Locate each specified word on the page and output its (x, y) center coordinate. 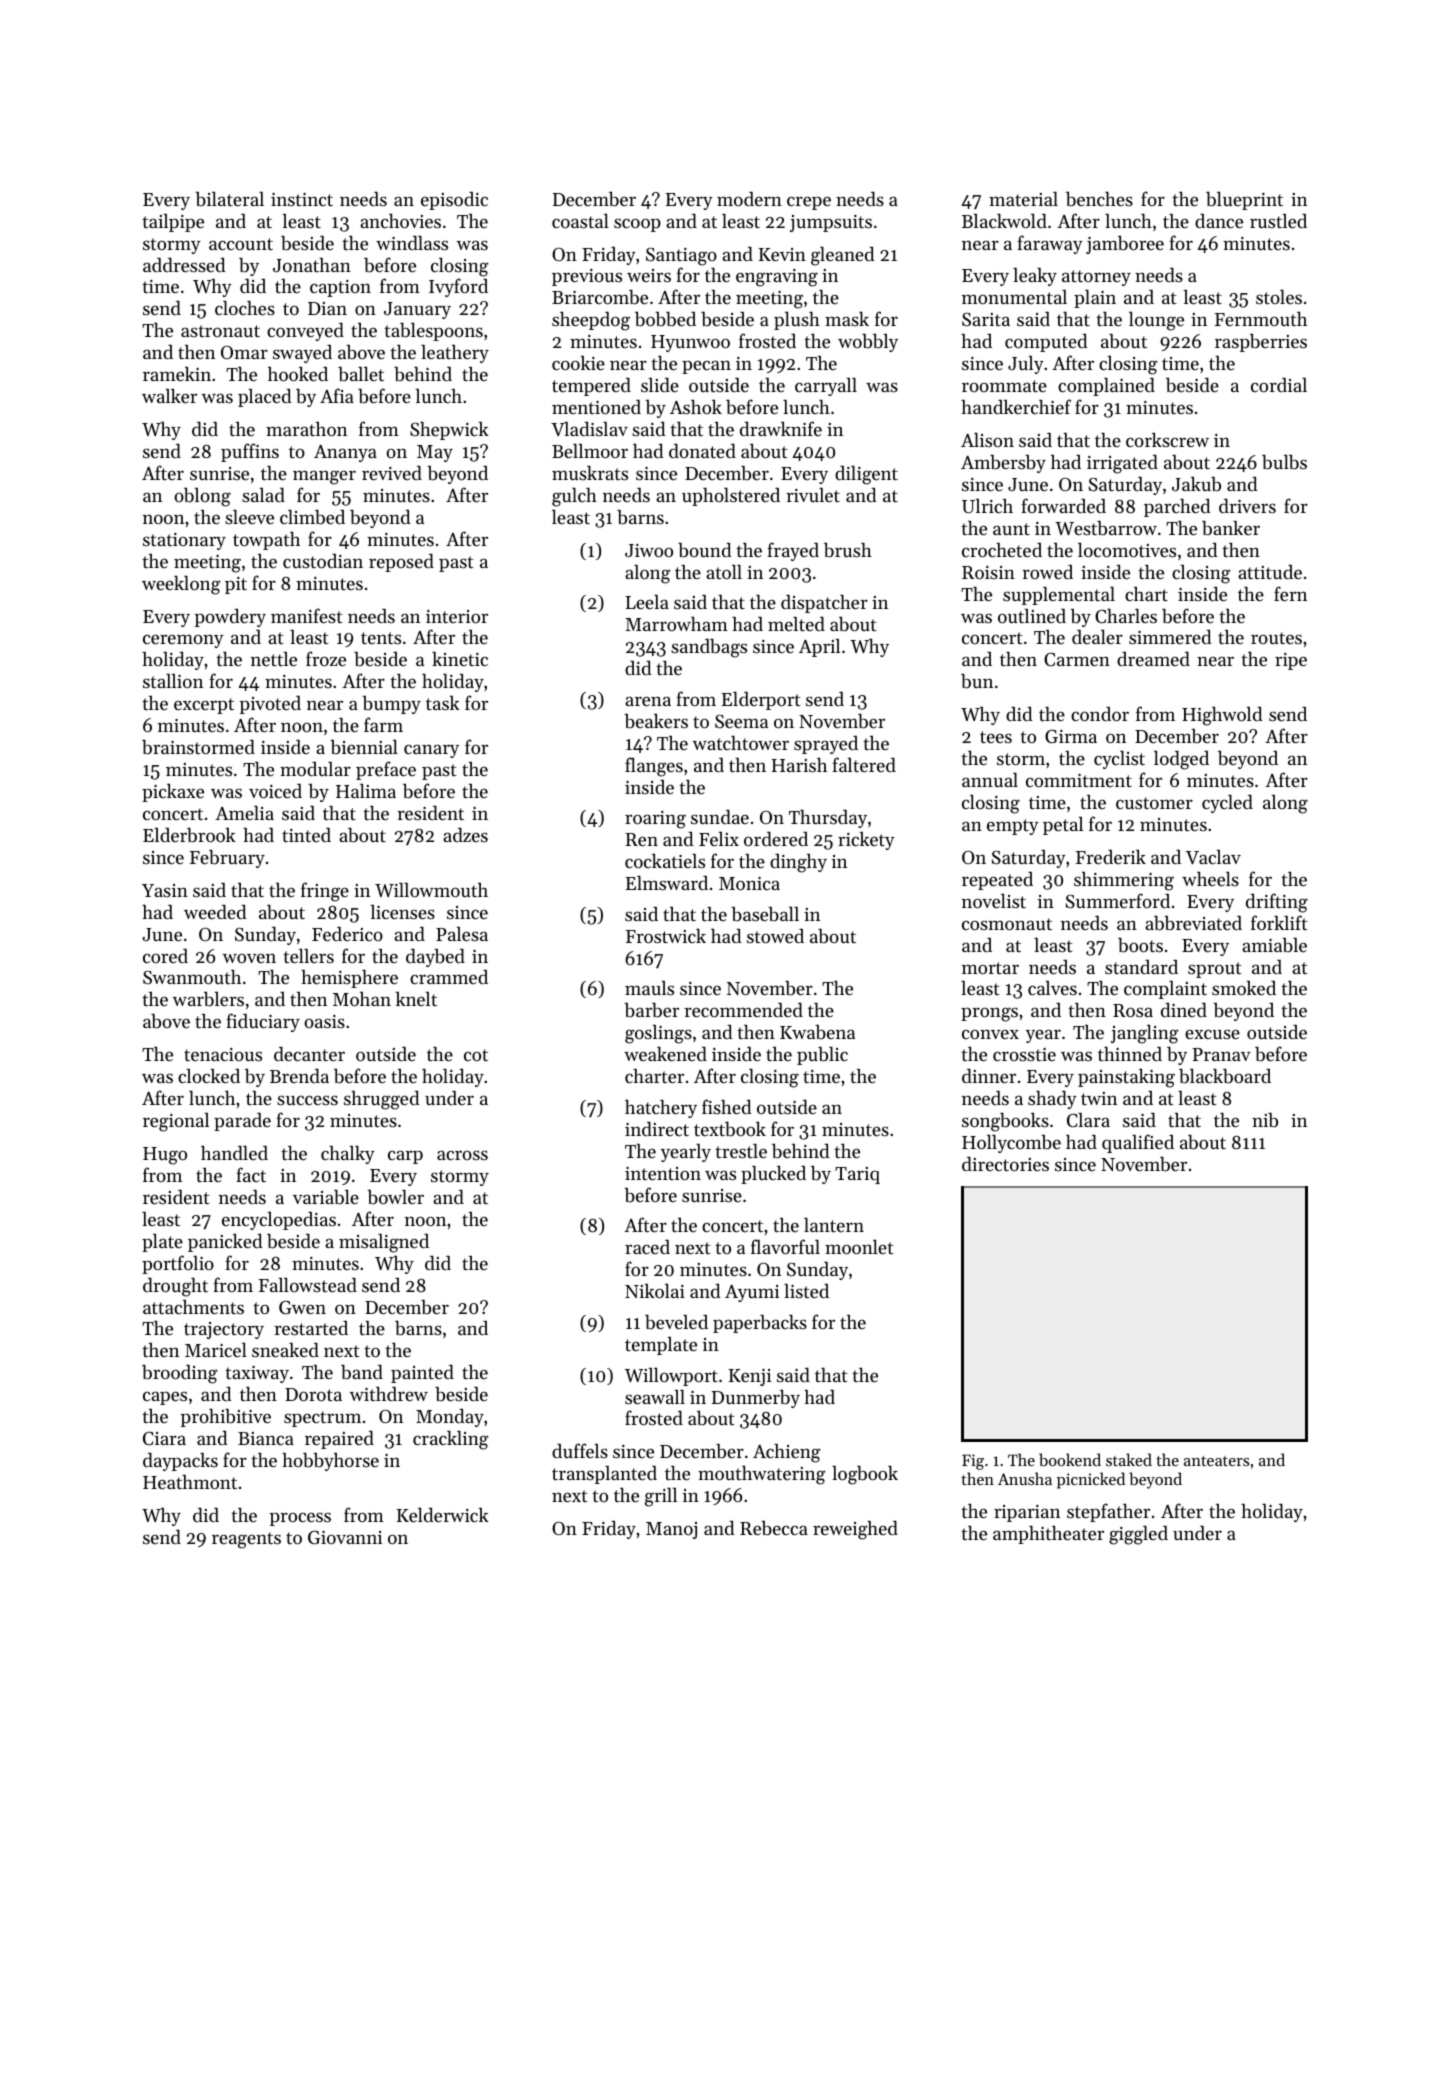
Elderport (761, 700)
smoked (1244, 988)
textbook (730, 1129)
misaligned (384, 1243)
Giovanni (345, 1538)
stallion (173, 681)
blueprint (1244, 200)
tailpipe (173, 223)
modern (749, 199)
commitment (1079, 780)
